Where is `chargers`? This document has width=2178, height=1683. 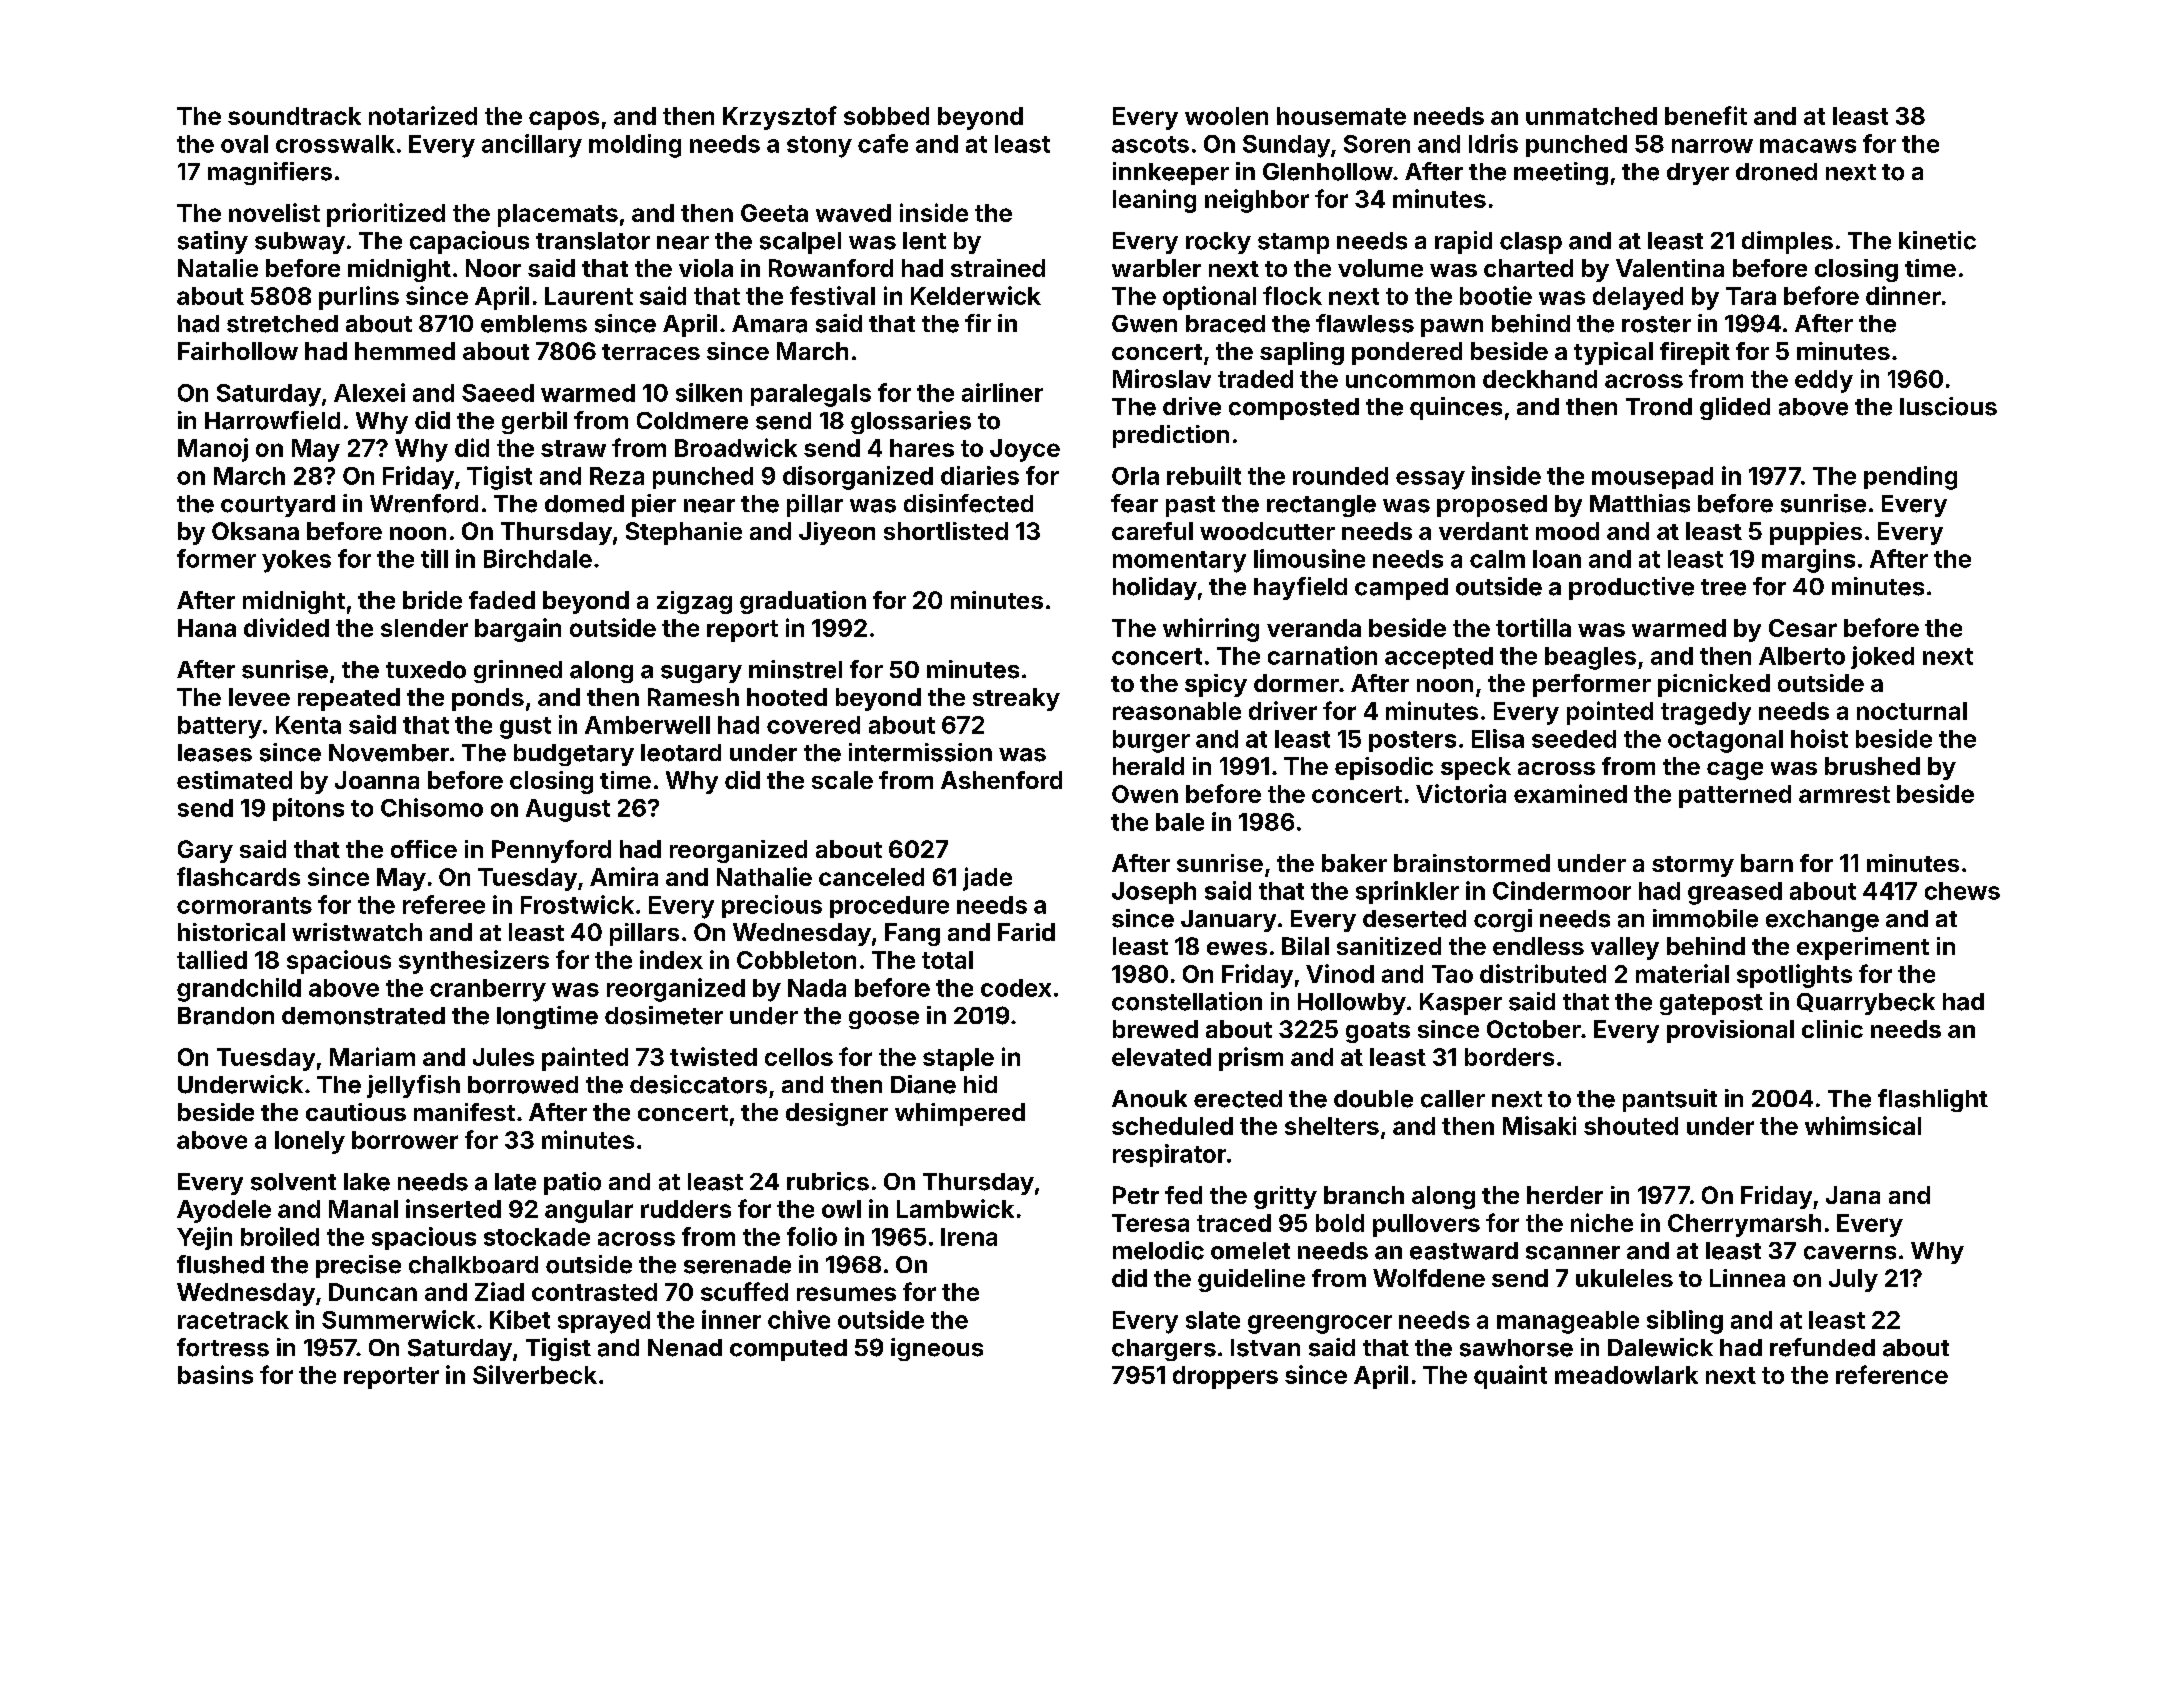
chargers is located at coordinates (1164, 1350).
